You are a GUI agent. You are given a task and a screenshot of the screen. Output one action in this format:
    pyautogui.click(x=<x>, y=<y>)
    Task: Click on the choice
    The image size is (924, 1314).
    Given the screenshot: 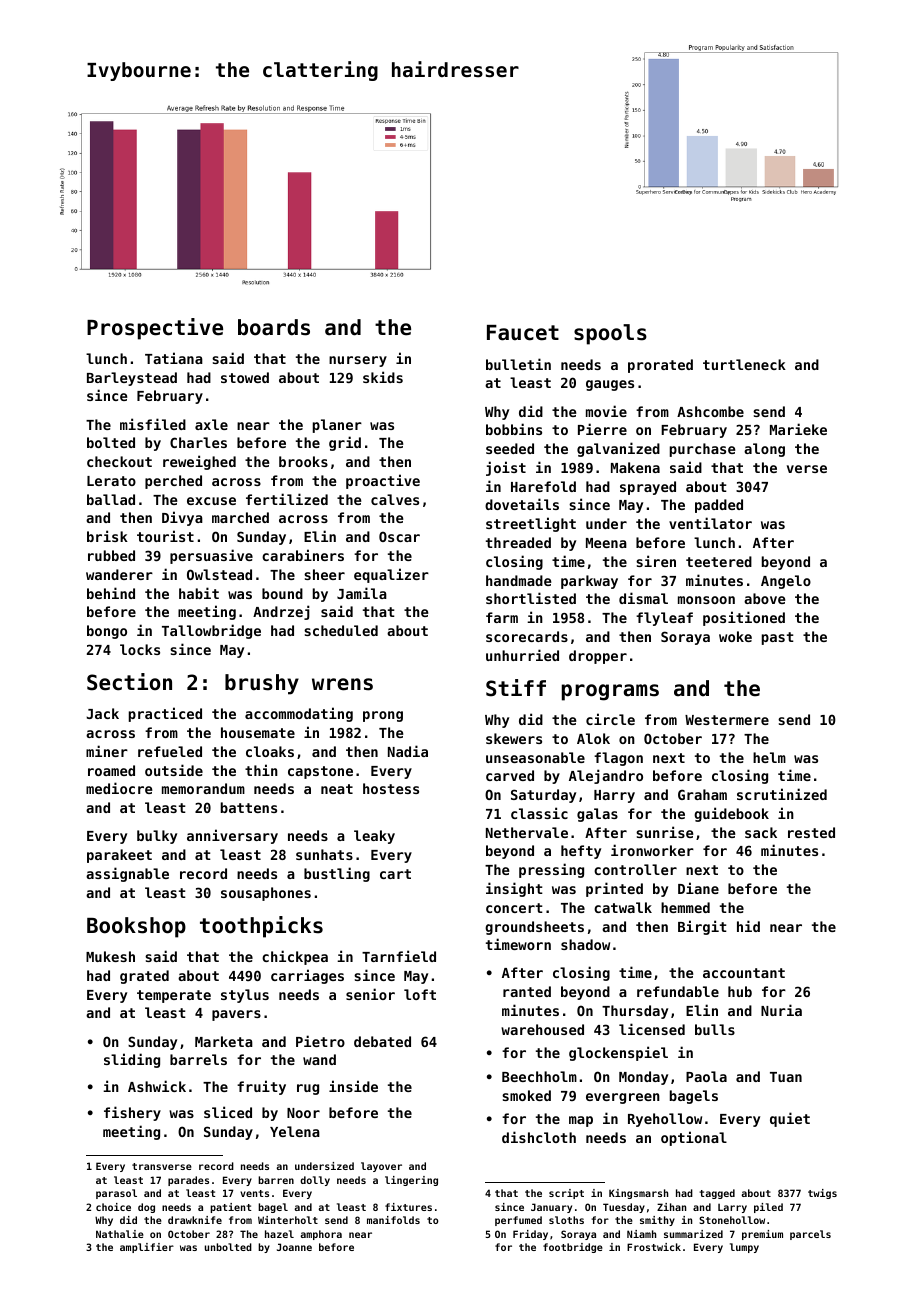 What is the action you would take?
    pyautogui.click(x=113, y=1207)
